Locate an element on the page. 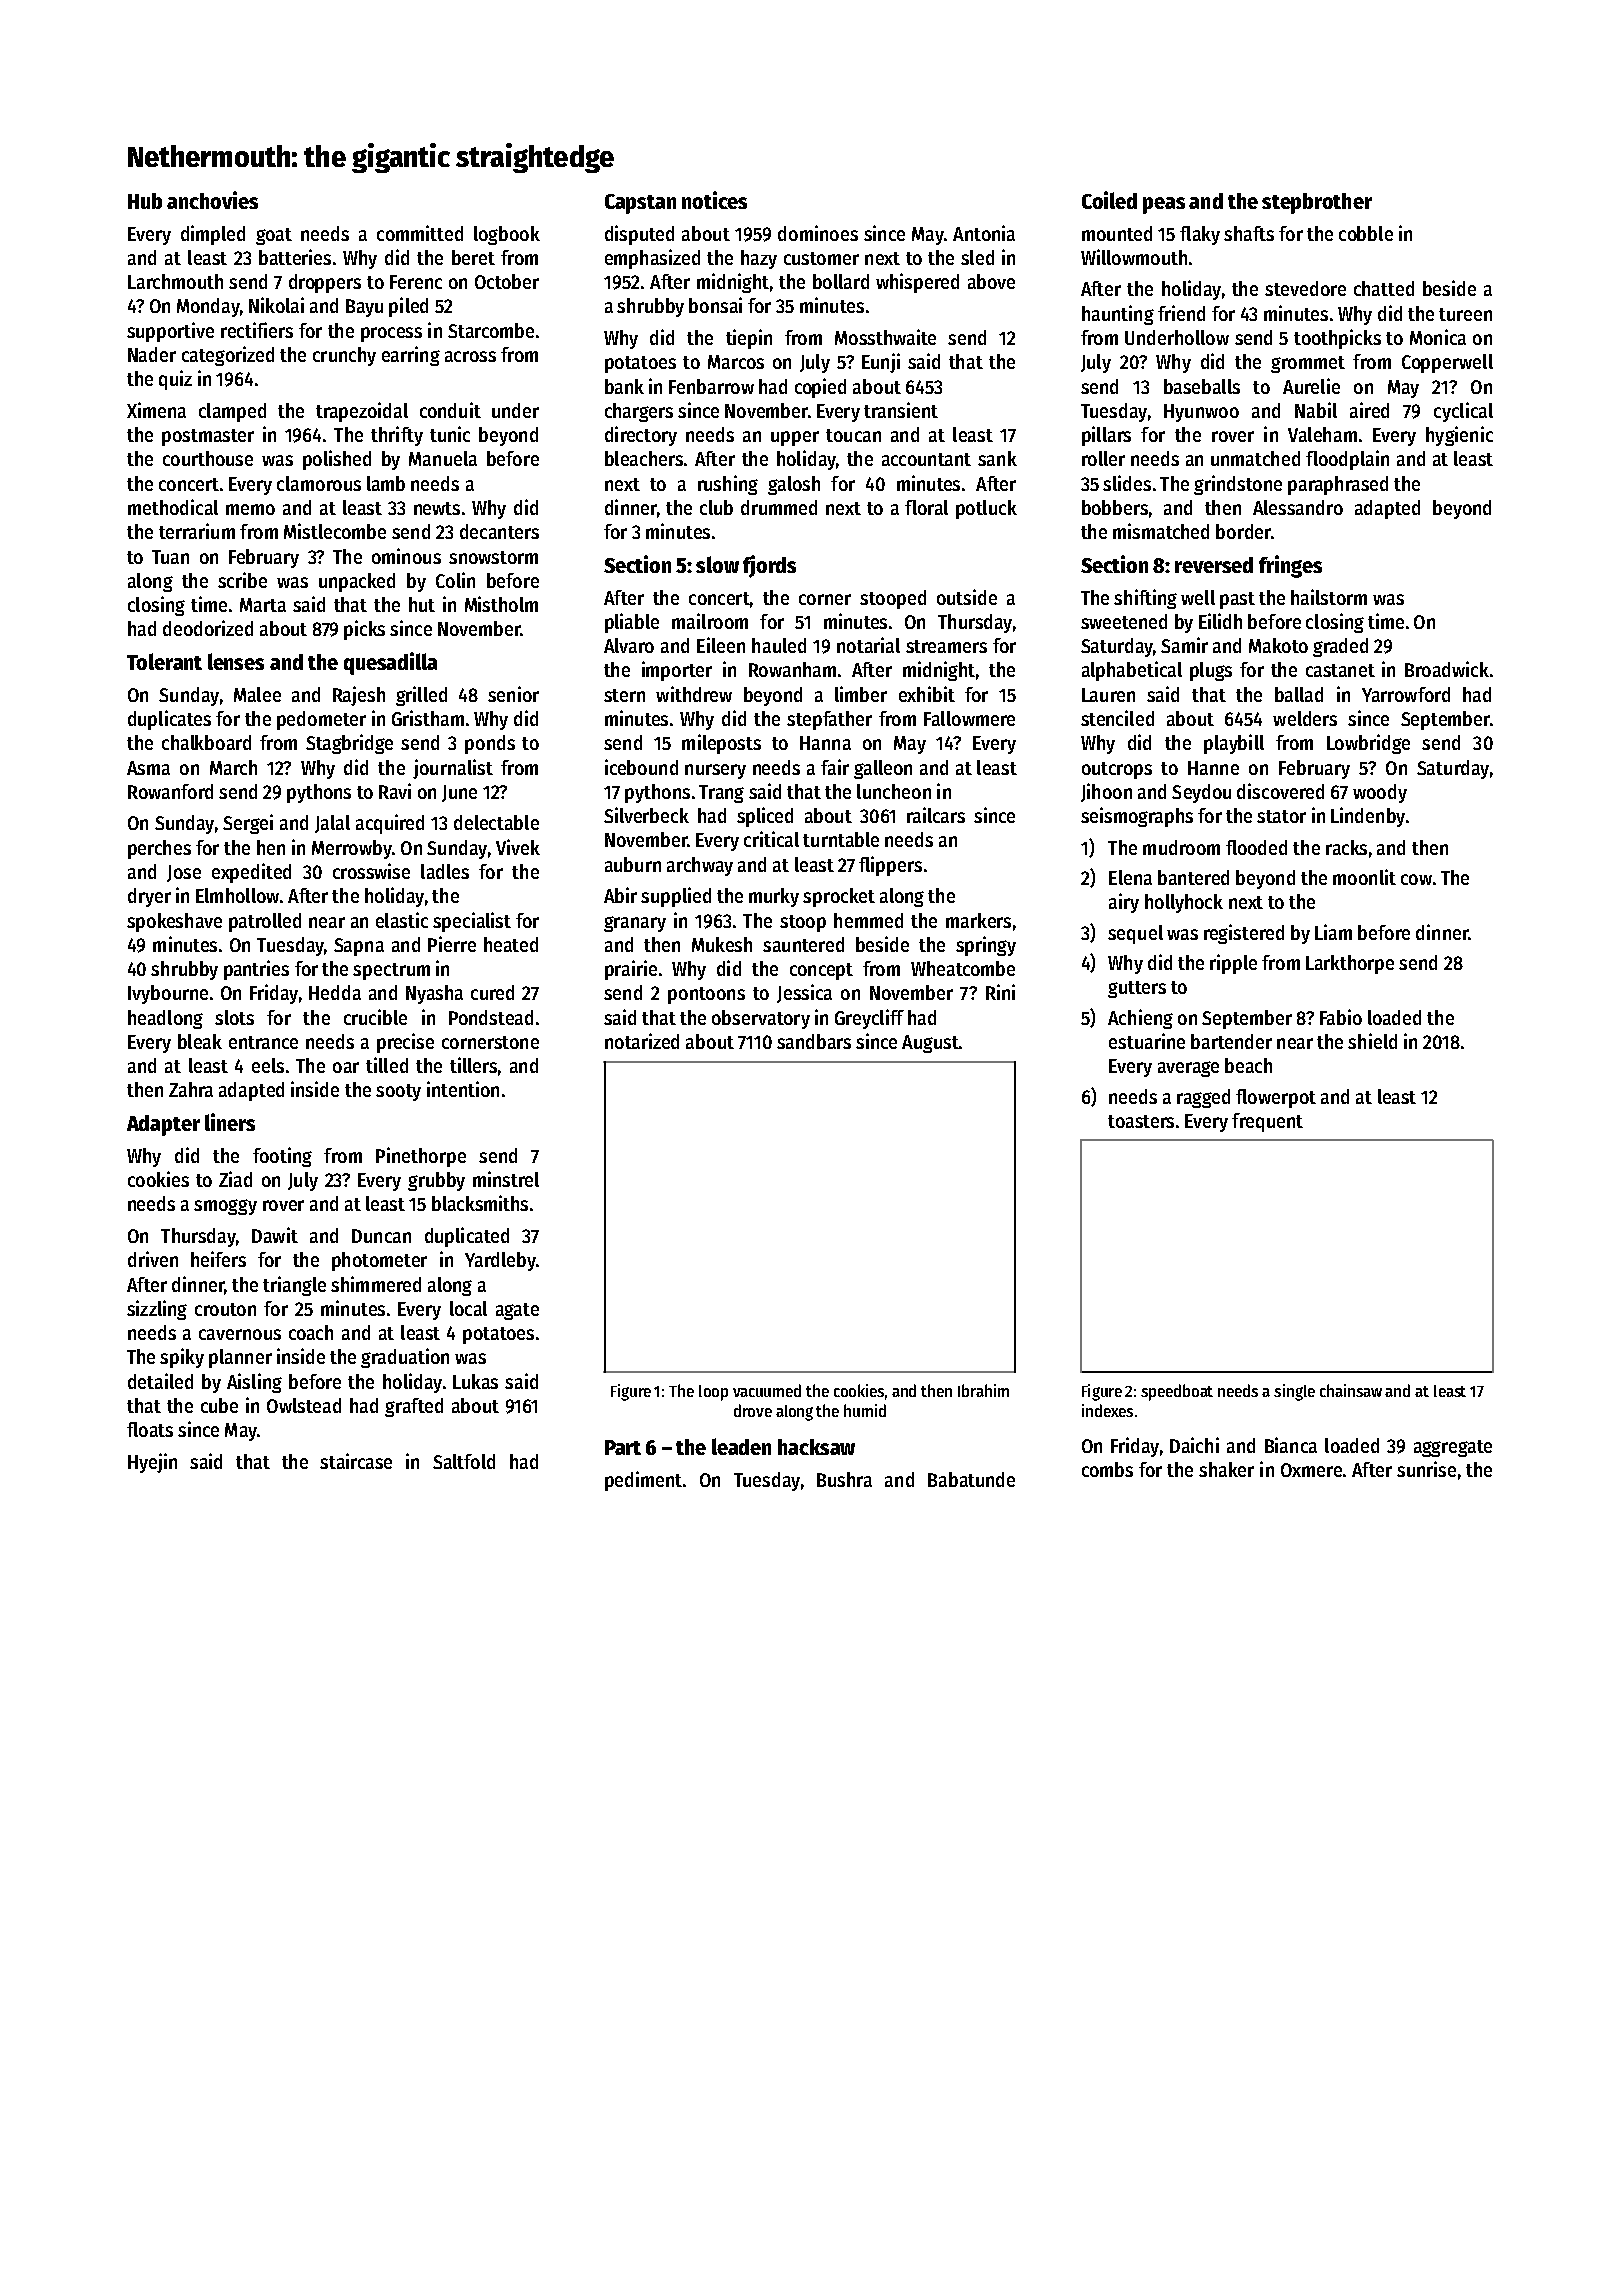 The width and height of the image is (1620, 2292). anchovies is located at coordinates (212, 200).
